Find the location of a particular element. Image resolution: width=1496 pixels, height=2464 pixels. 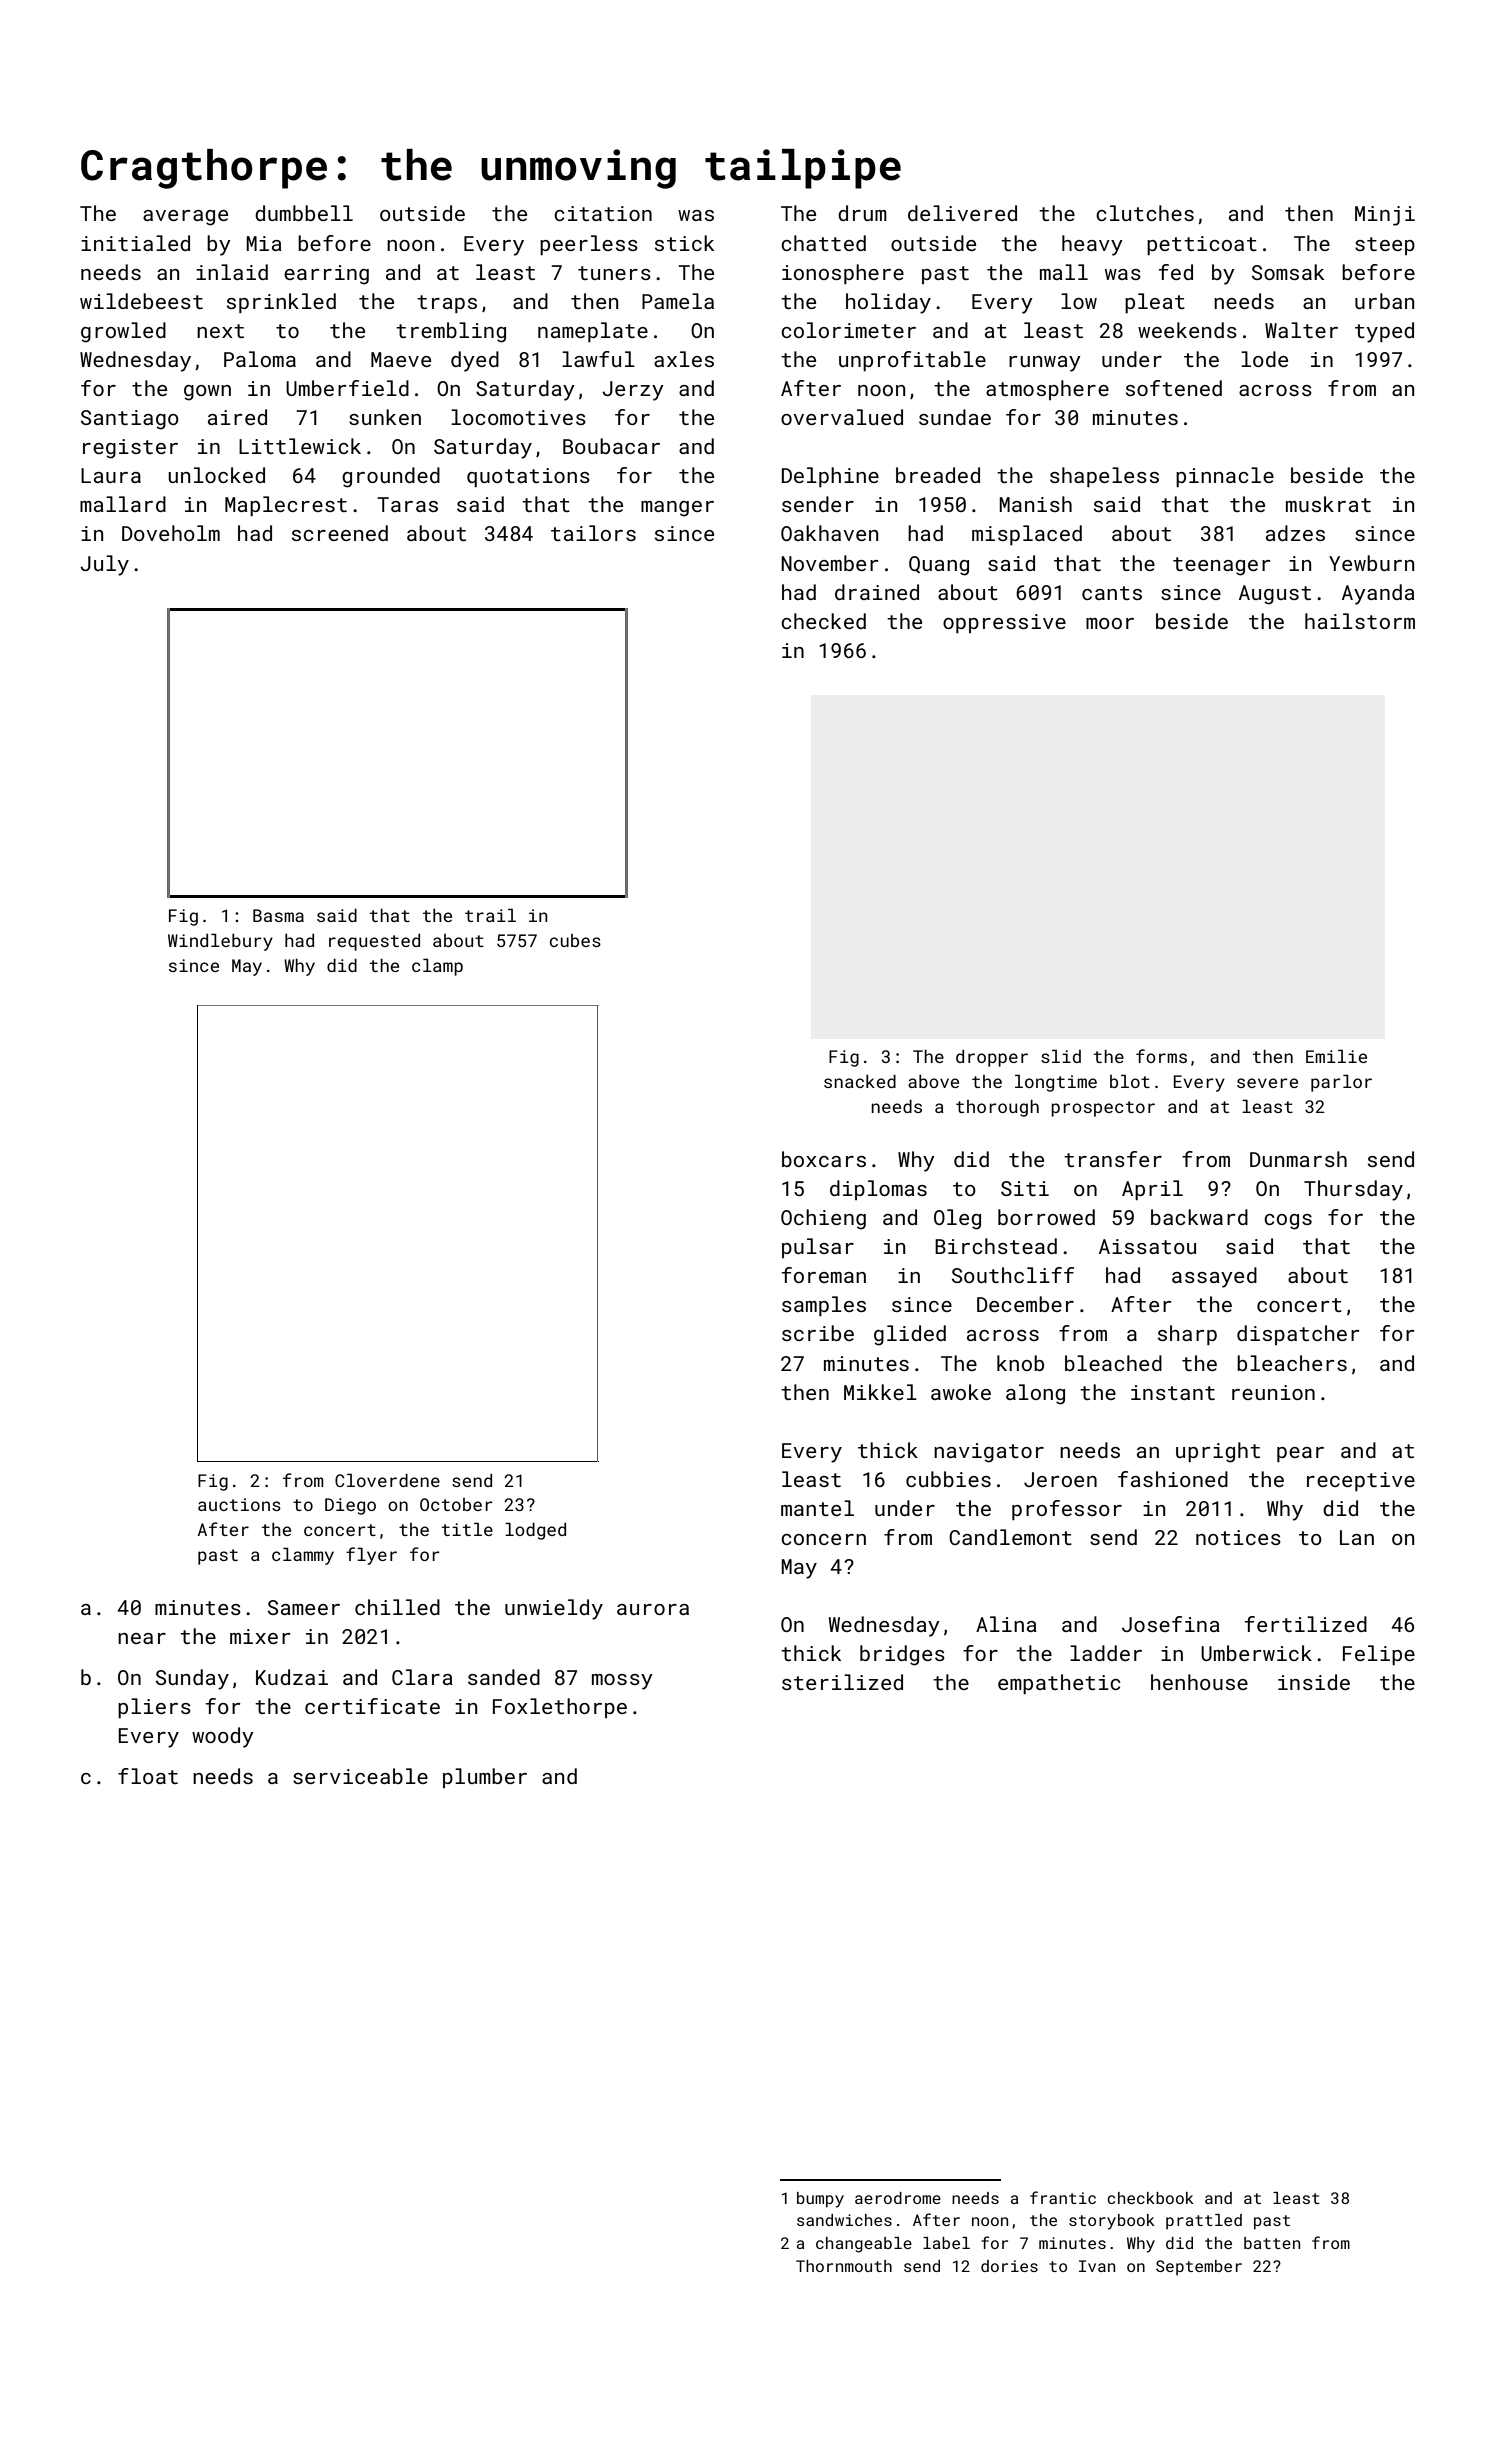

bumpy is located at coordinates (820, 2200).
